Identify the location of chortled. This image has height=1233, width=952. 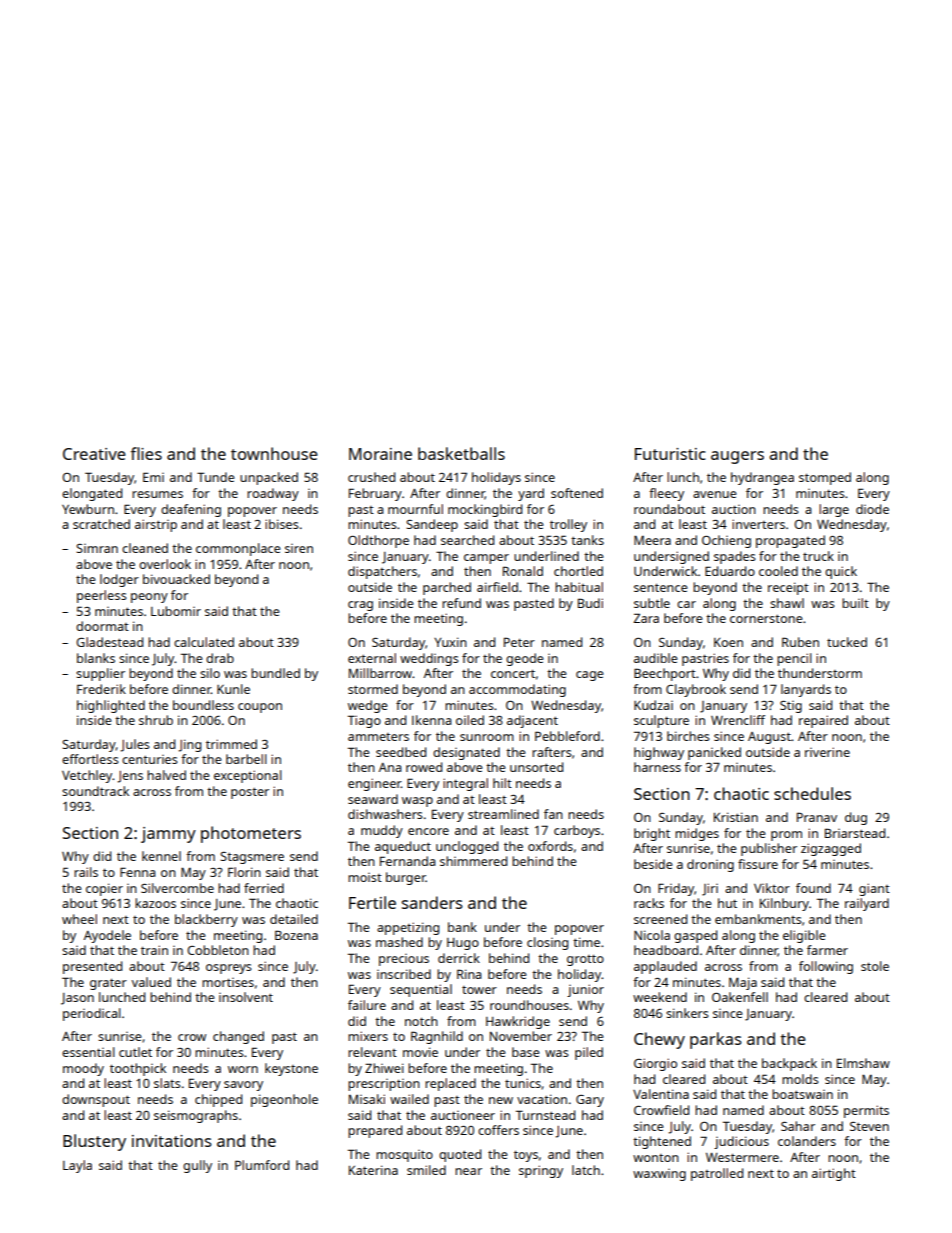
(578, 571).
